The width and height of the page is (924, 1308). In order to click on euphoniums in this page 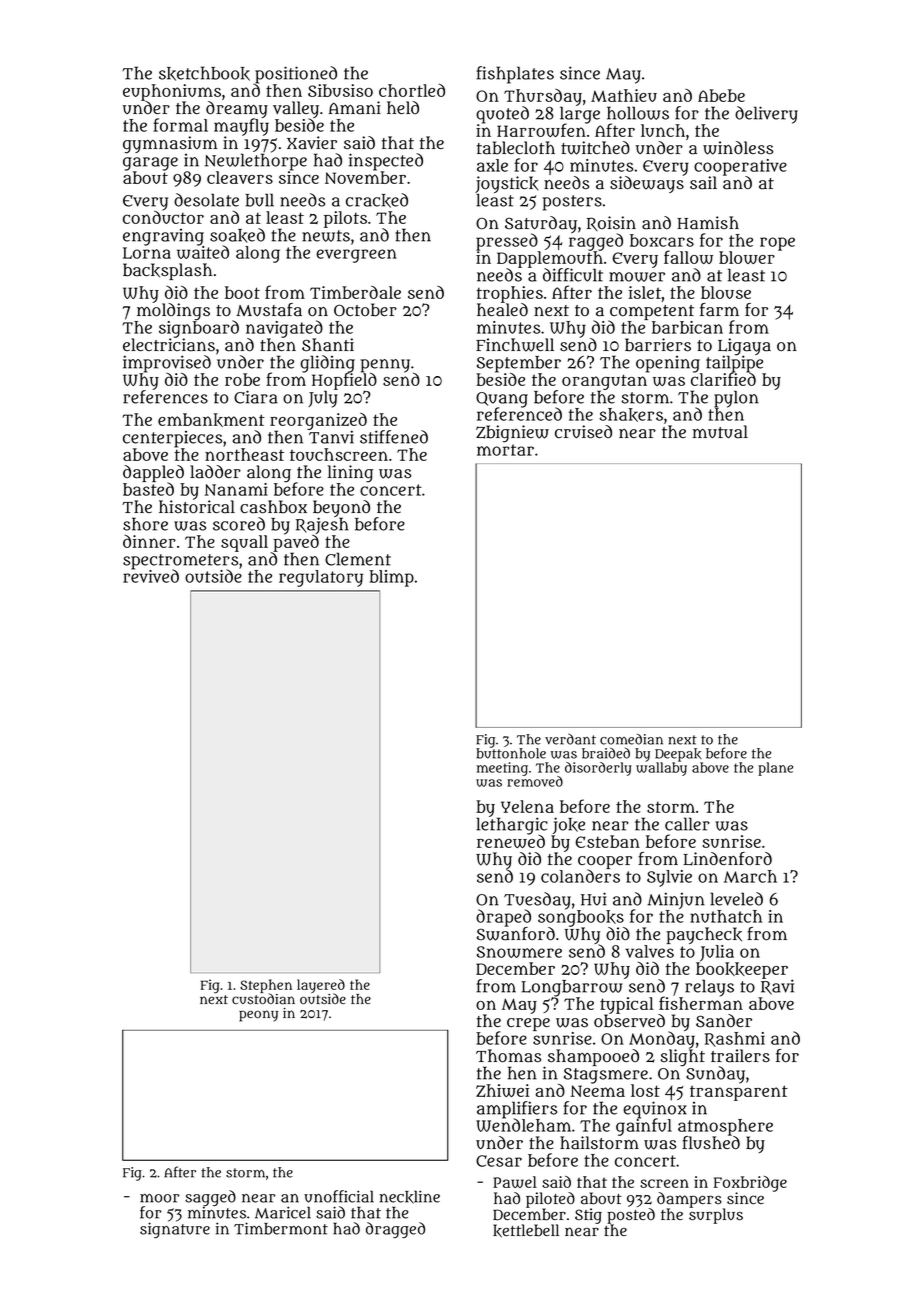, I will do `click(172, 92)`.
